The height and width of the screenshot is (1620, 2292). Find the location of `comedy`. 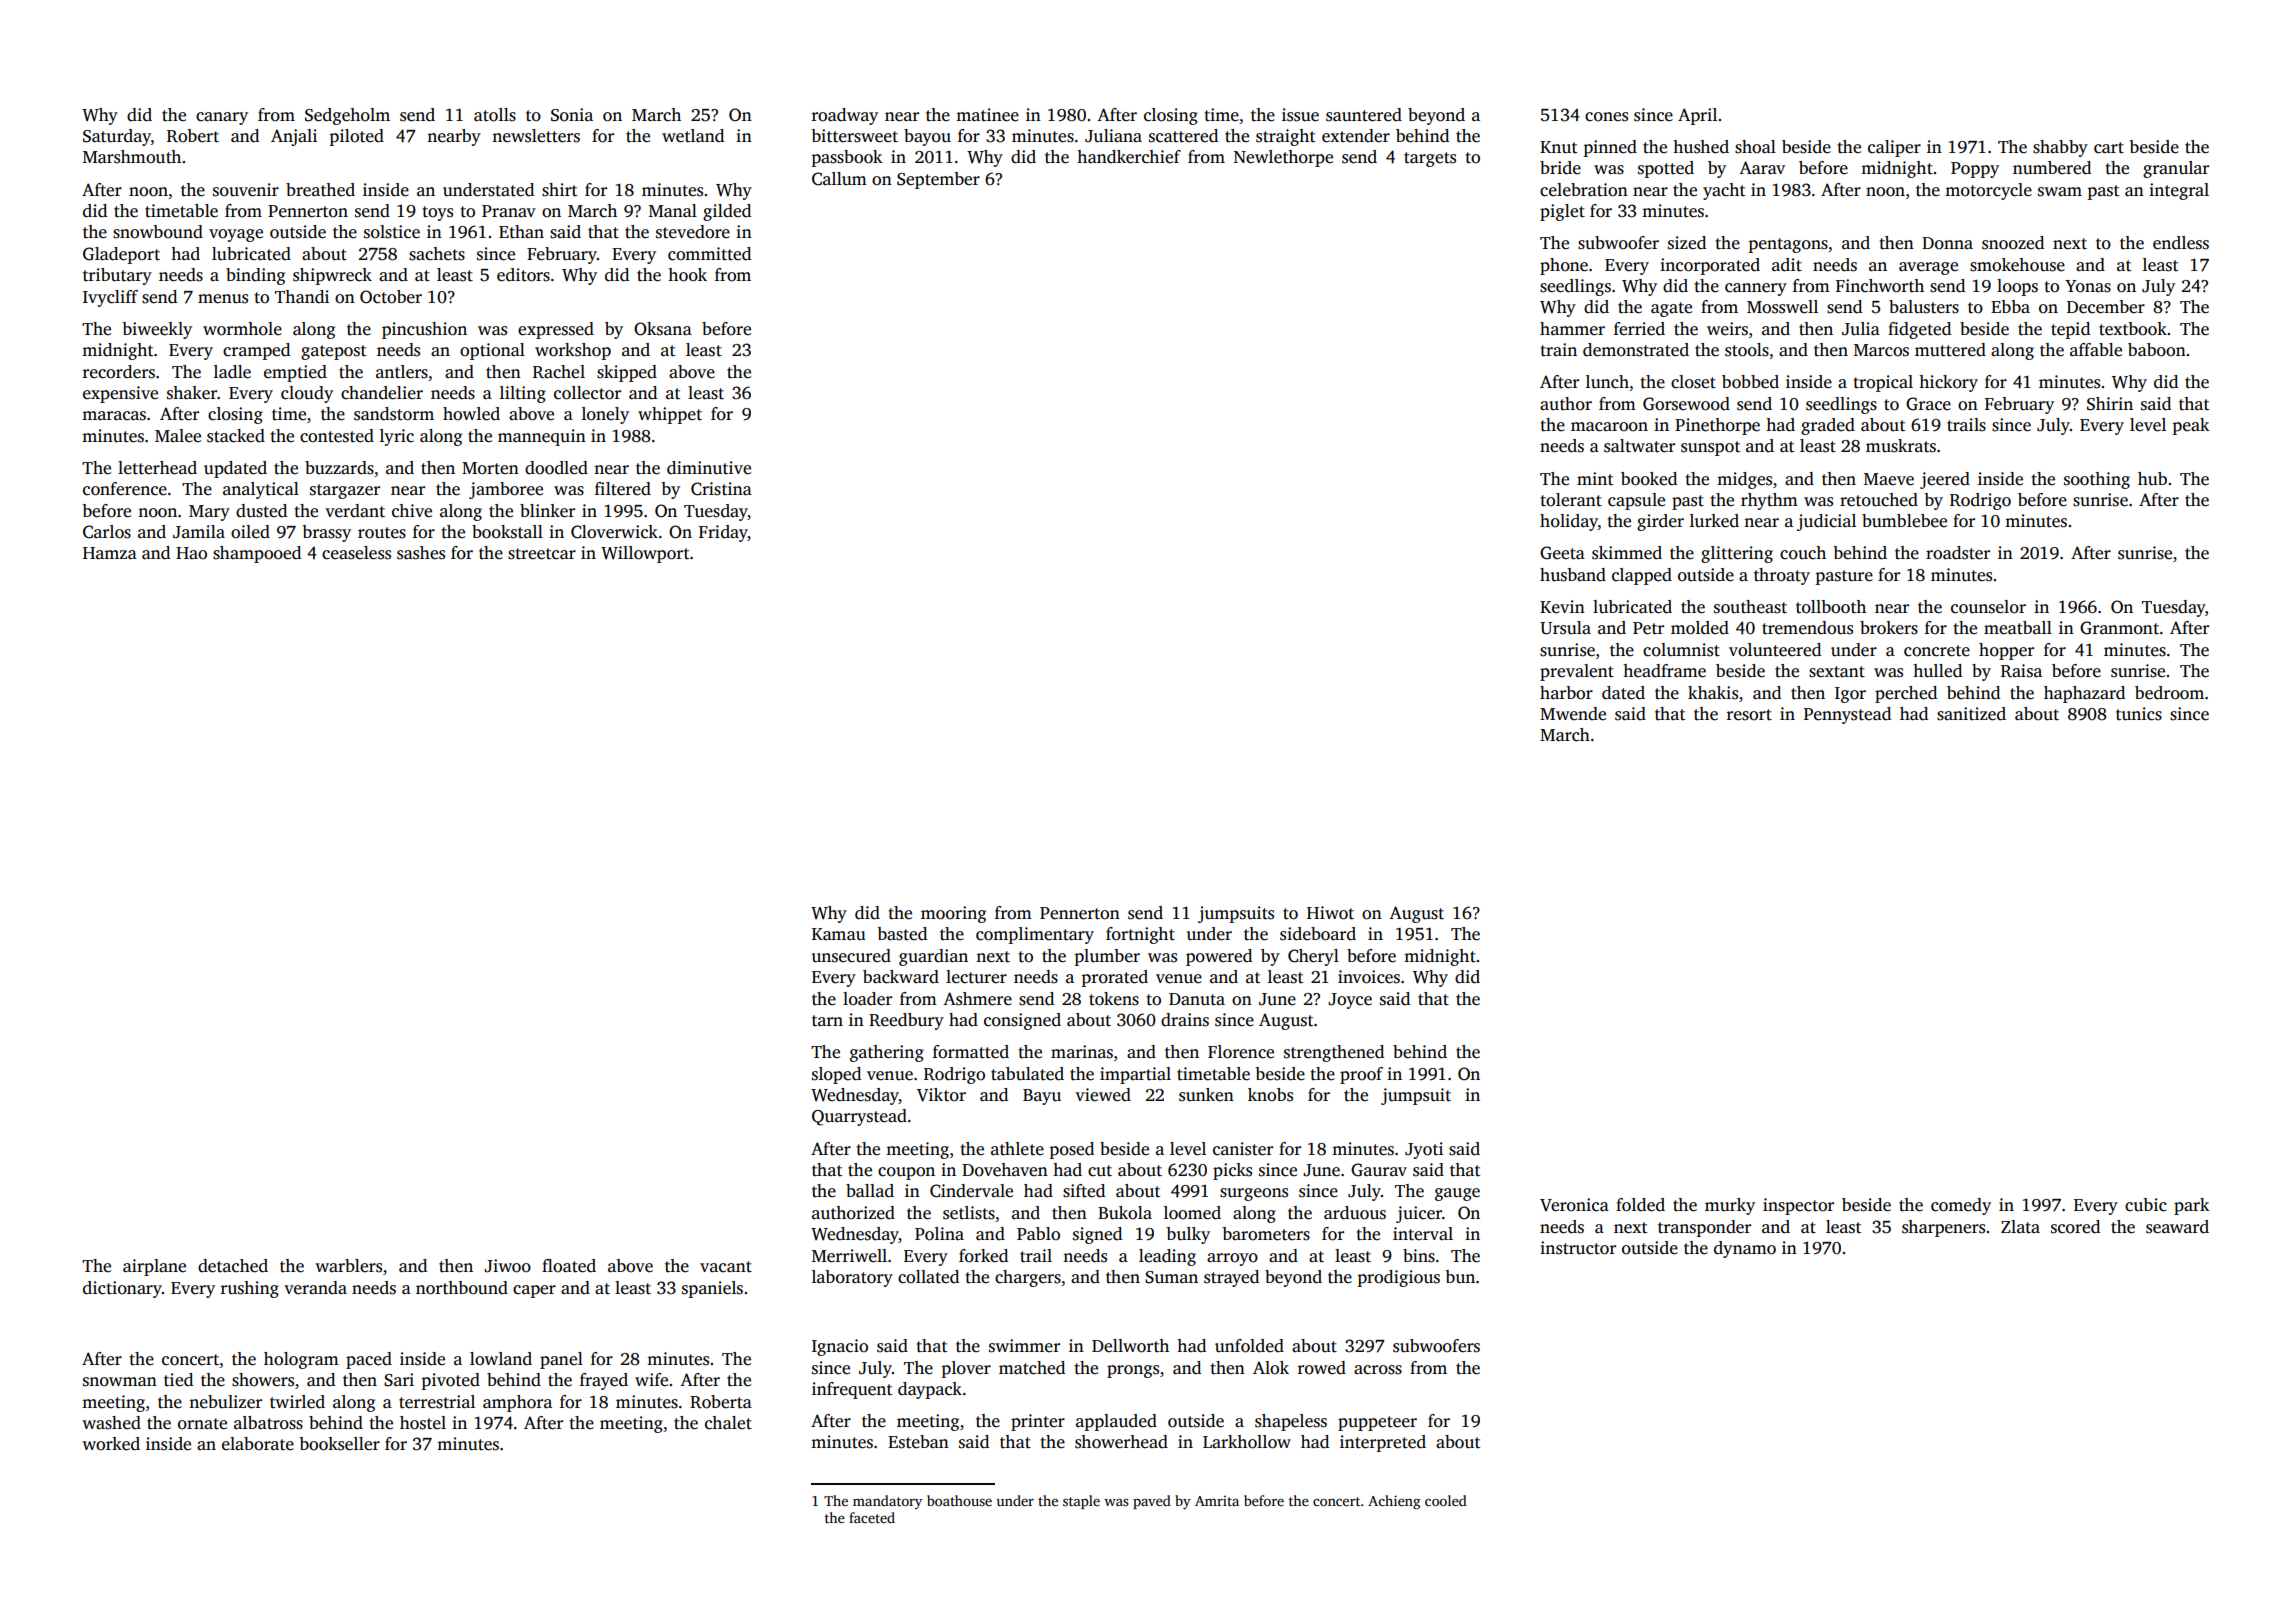

comedy is located at coordinates (1961, 1206).
